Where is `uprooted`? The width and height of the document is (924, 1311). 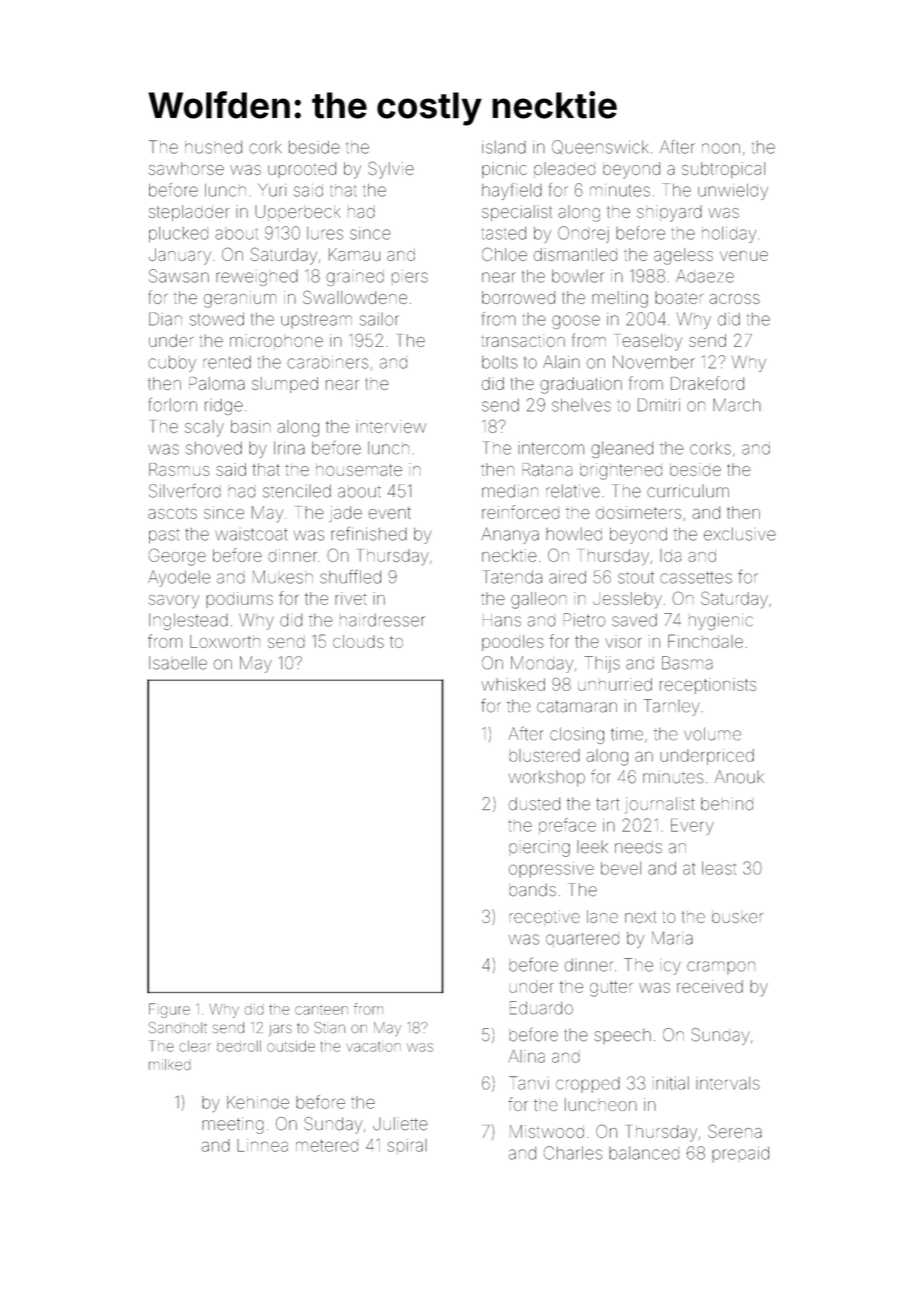
uprooted is located at coordinates (302, 170).
